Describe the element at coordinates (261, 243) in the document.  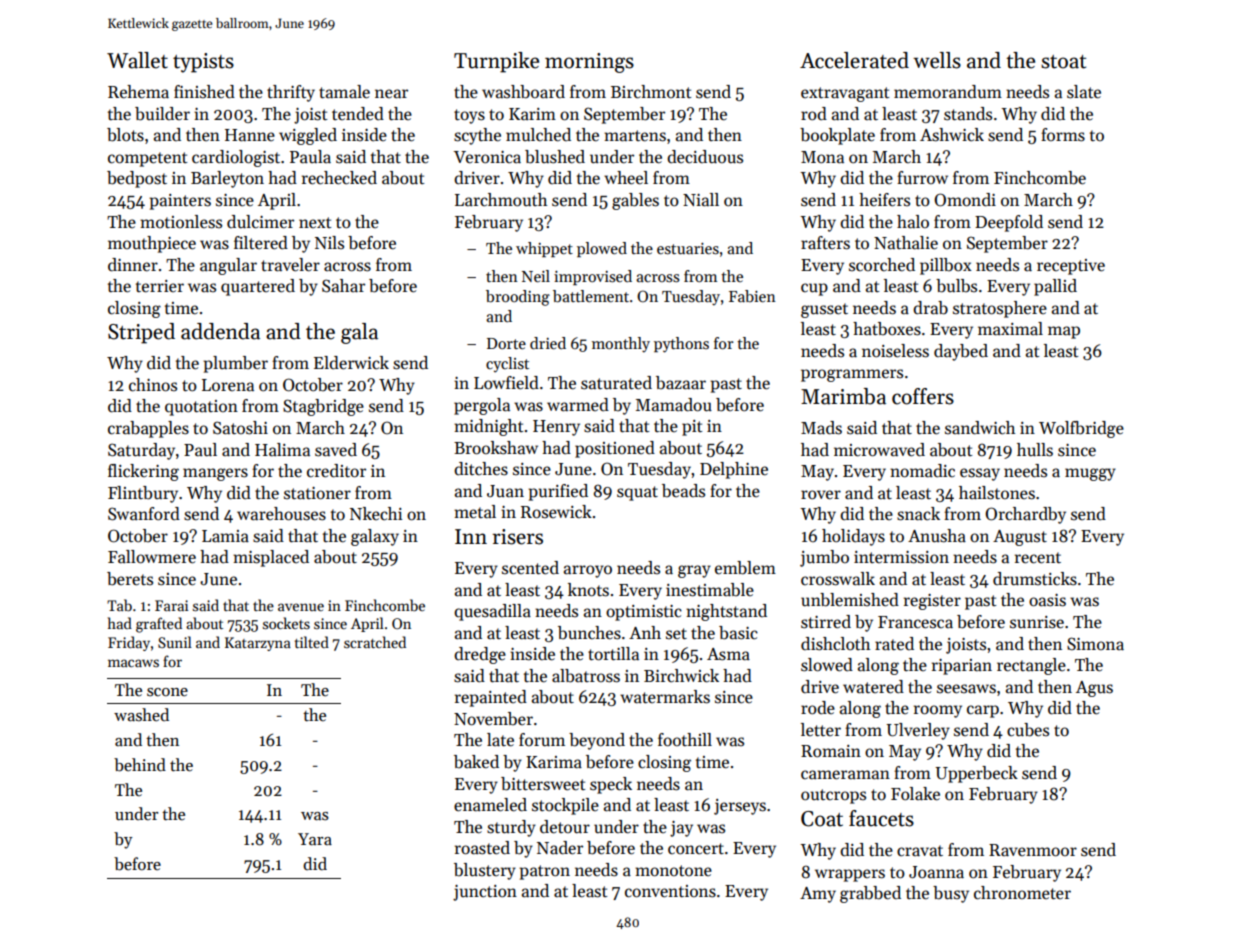
I see `filtered` at that location.
